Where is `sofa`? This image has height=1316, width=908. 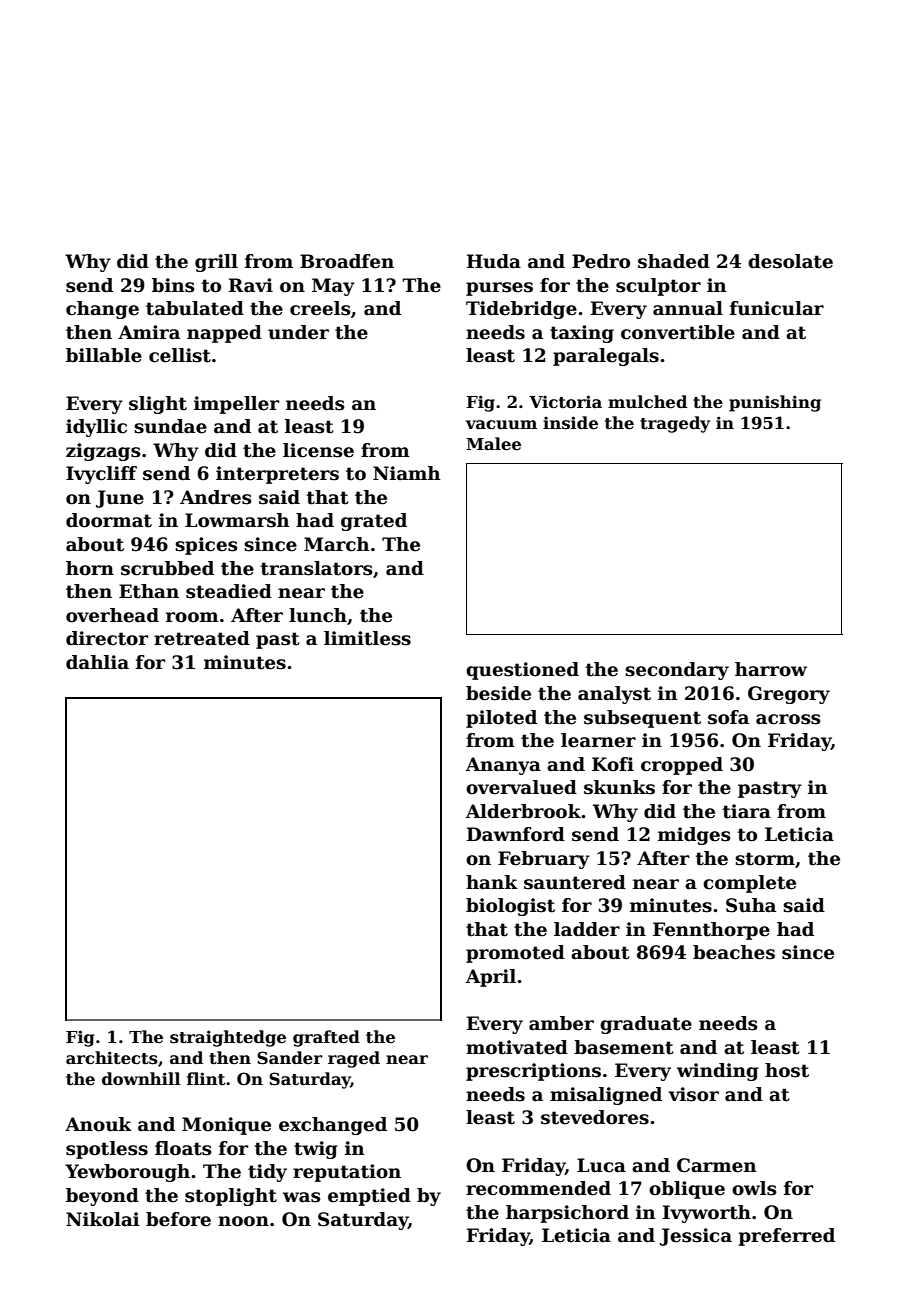 sofa is located at coordinates (728, 717).
